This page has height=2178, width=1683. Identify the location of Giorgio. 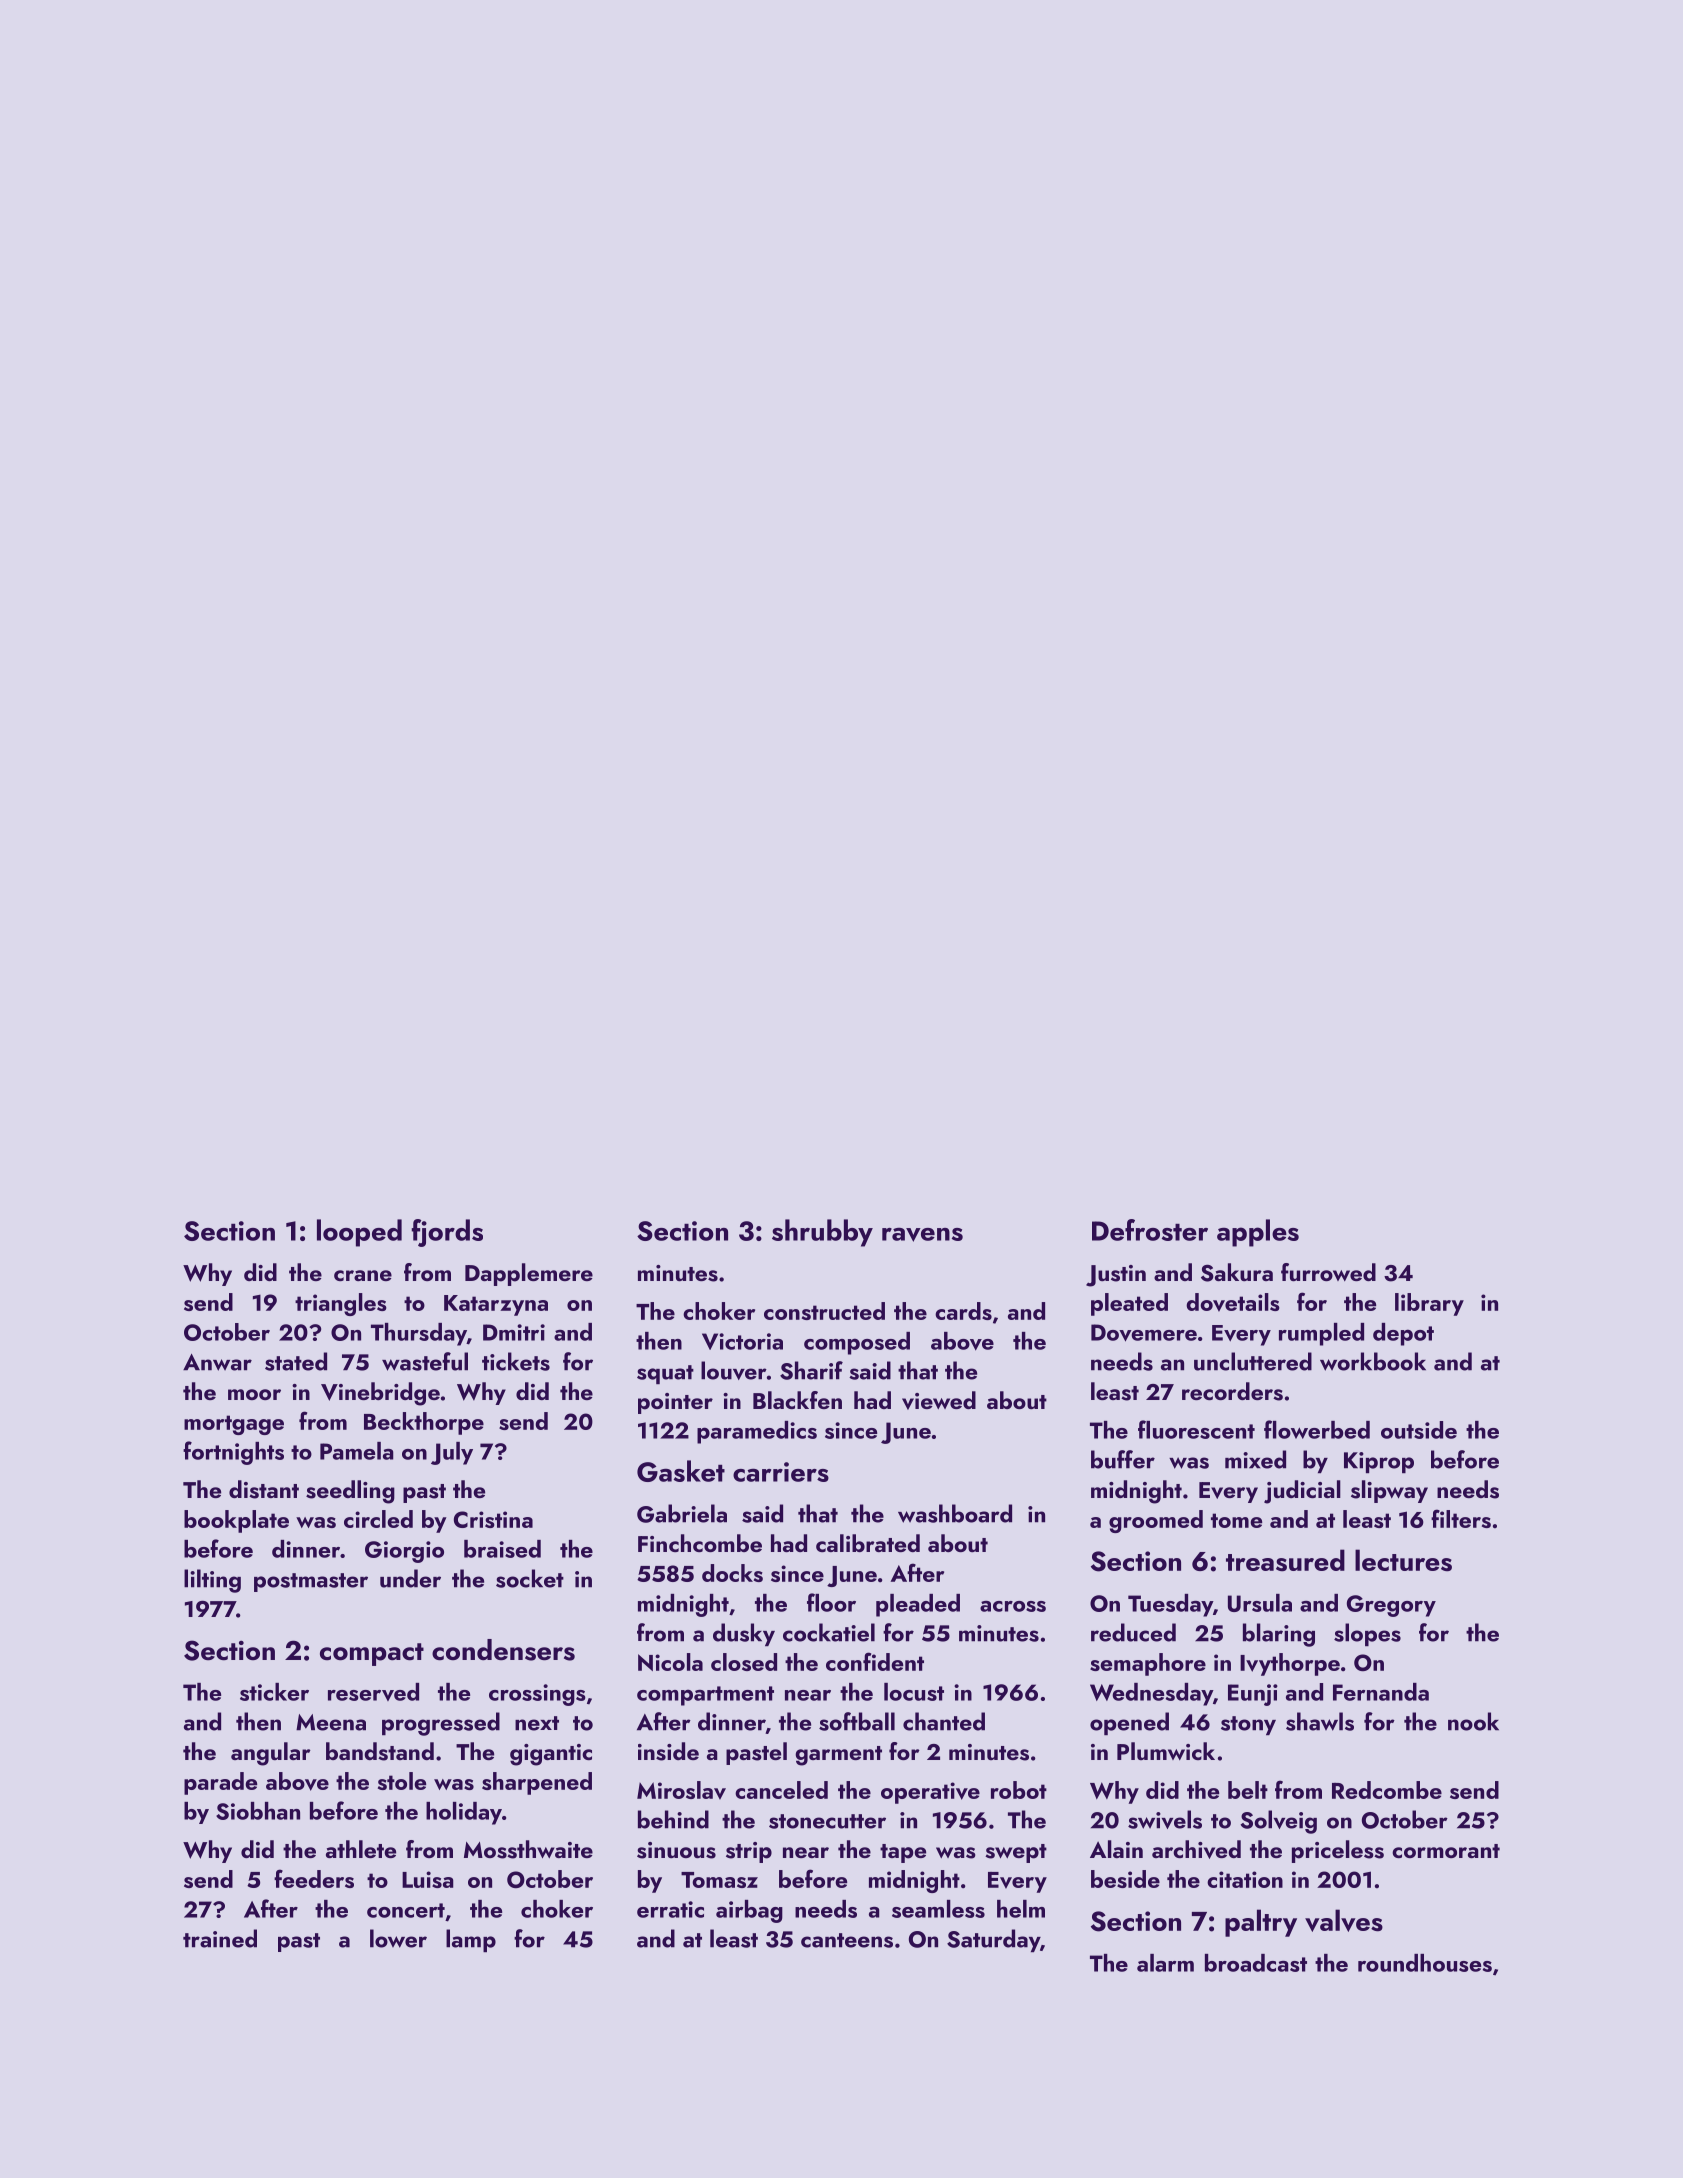
(404, 1552).
